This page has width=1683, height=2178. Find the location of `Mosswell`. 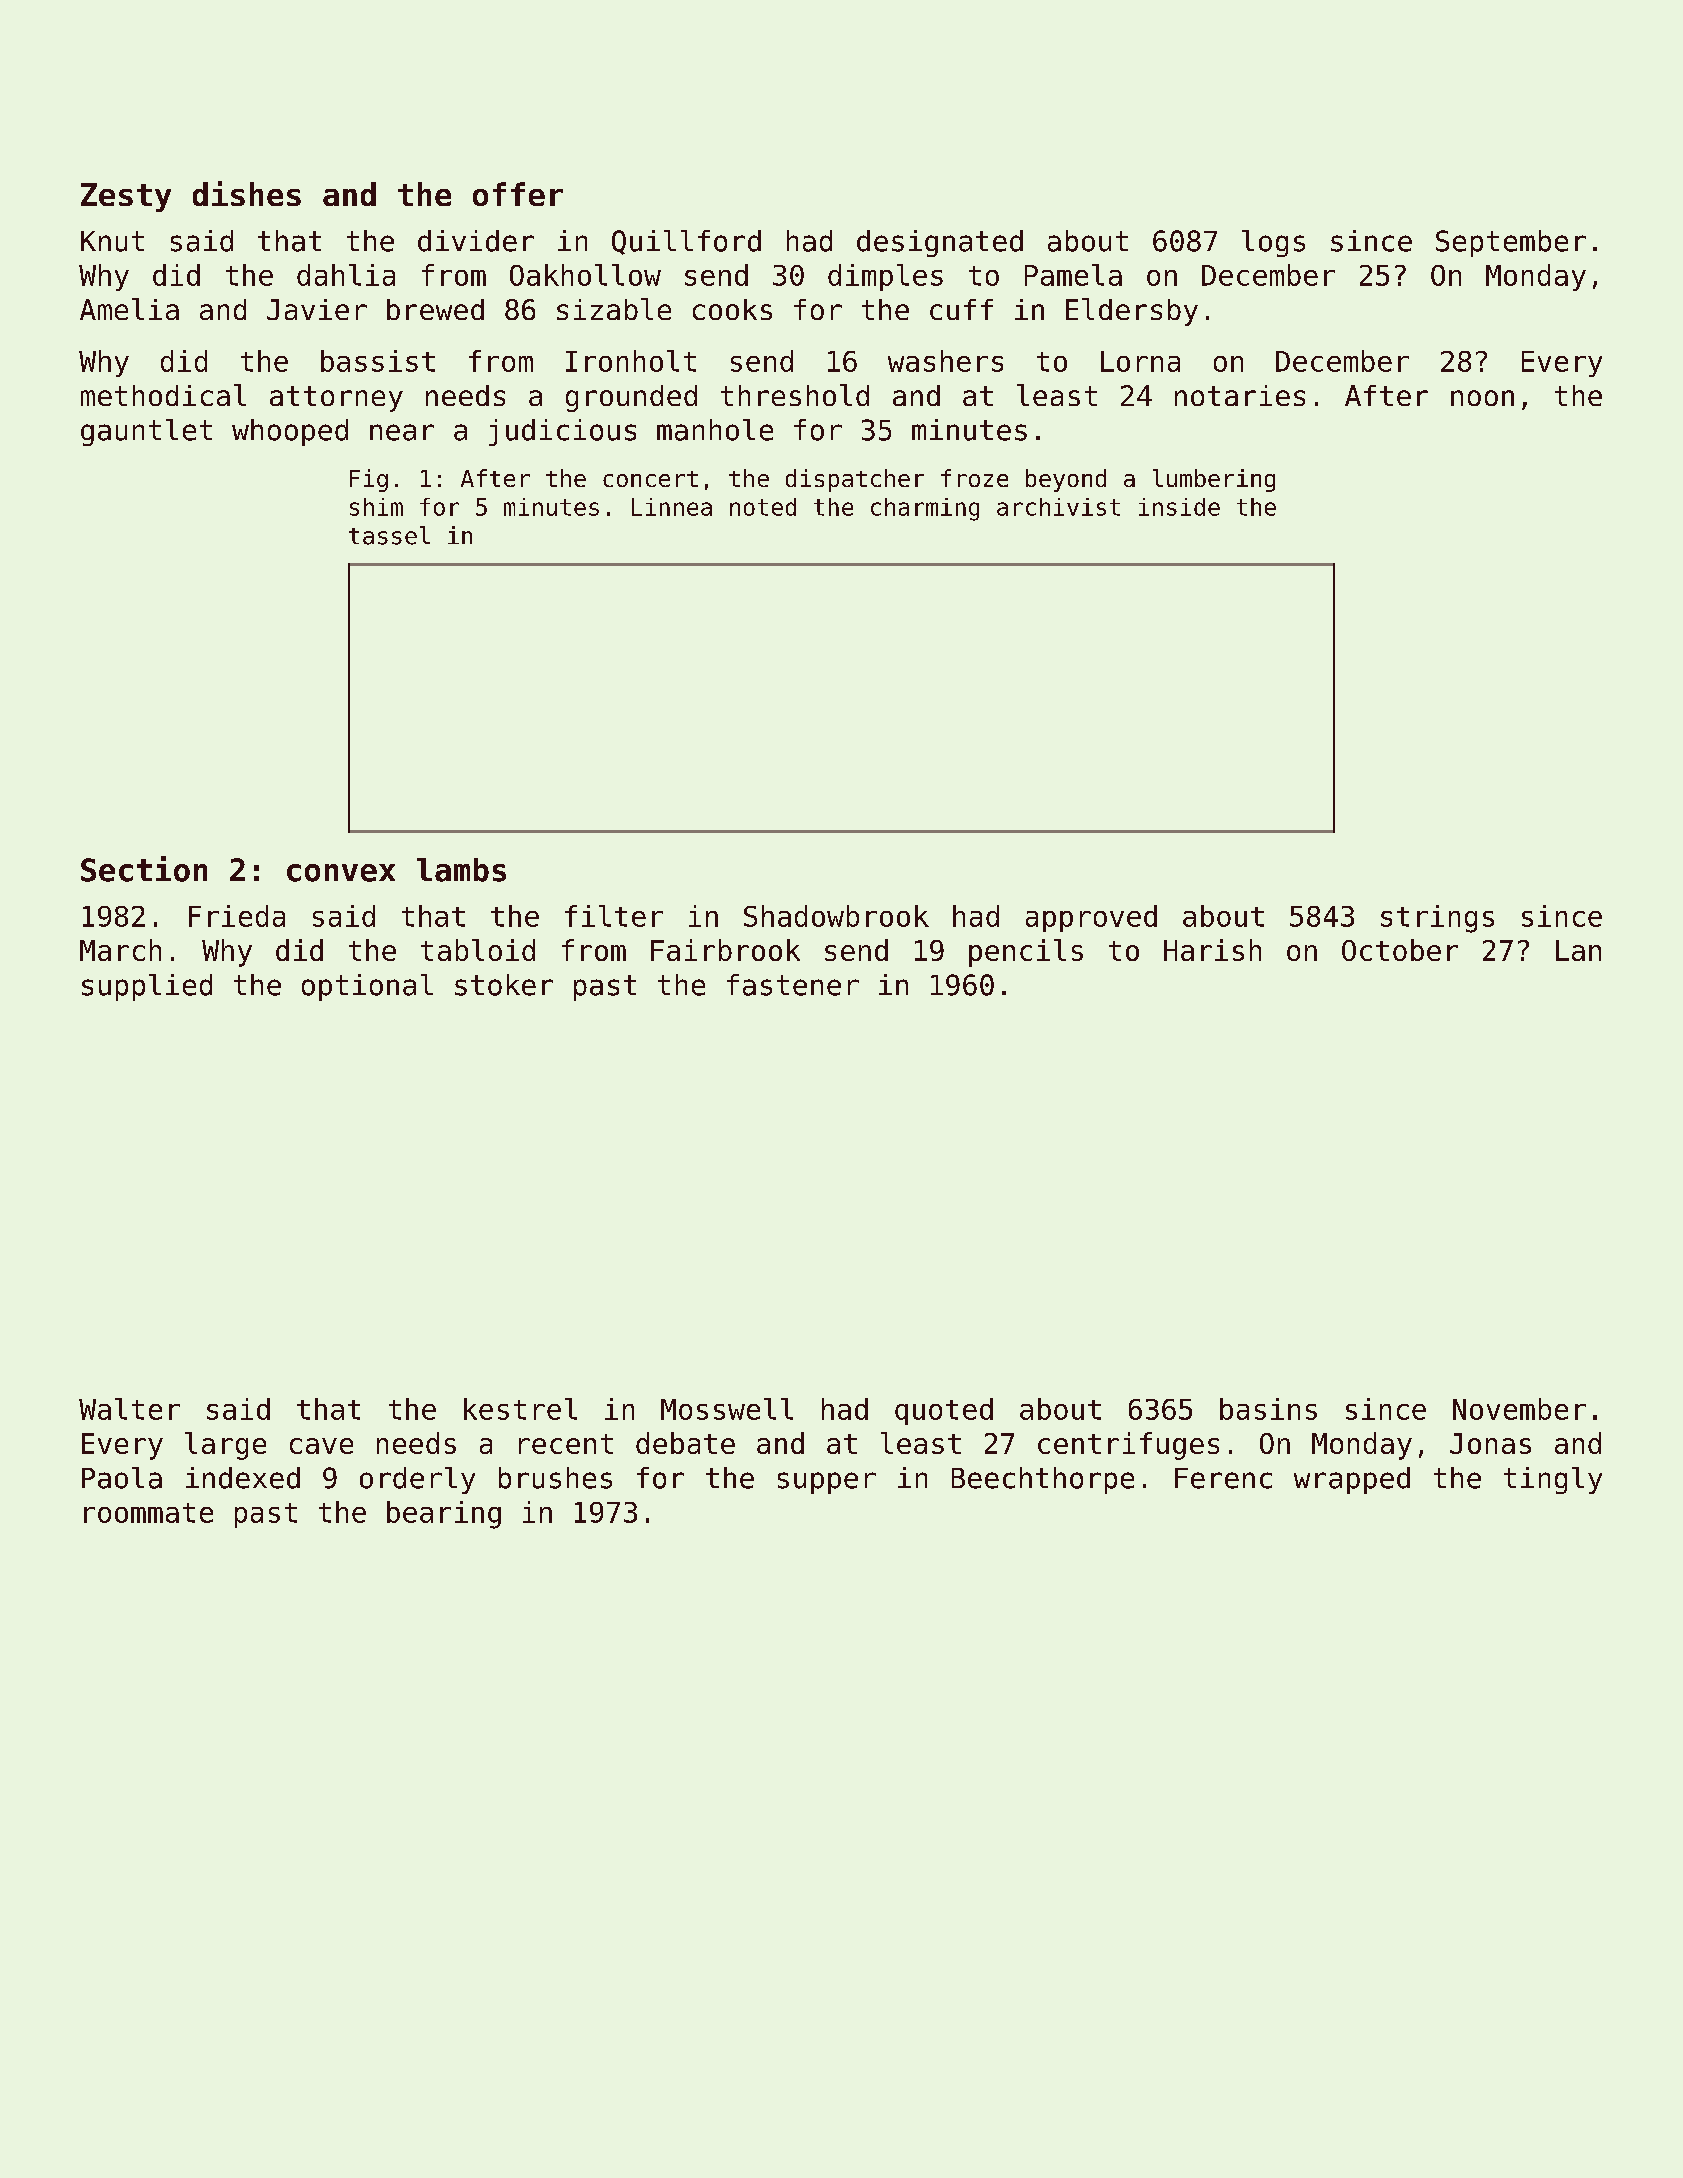

Mosswell is located at coordinates (727, 1409).
